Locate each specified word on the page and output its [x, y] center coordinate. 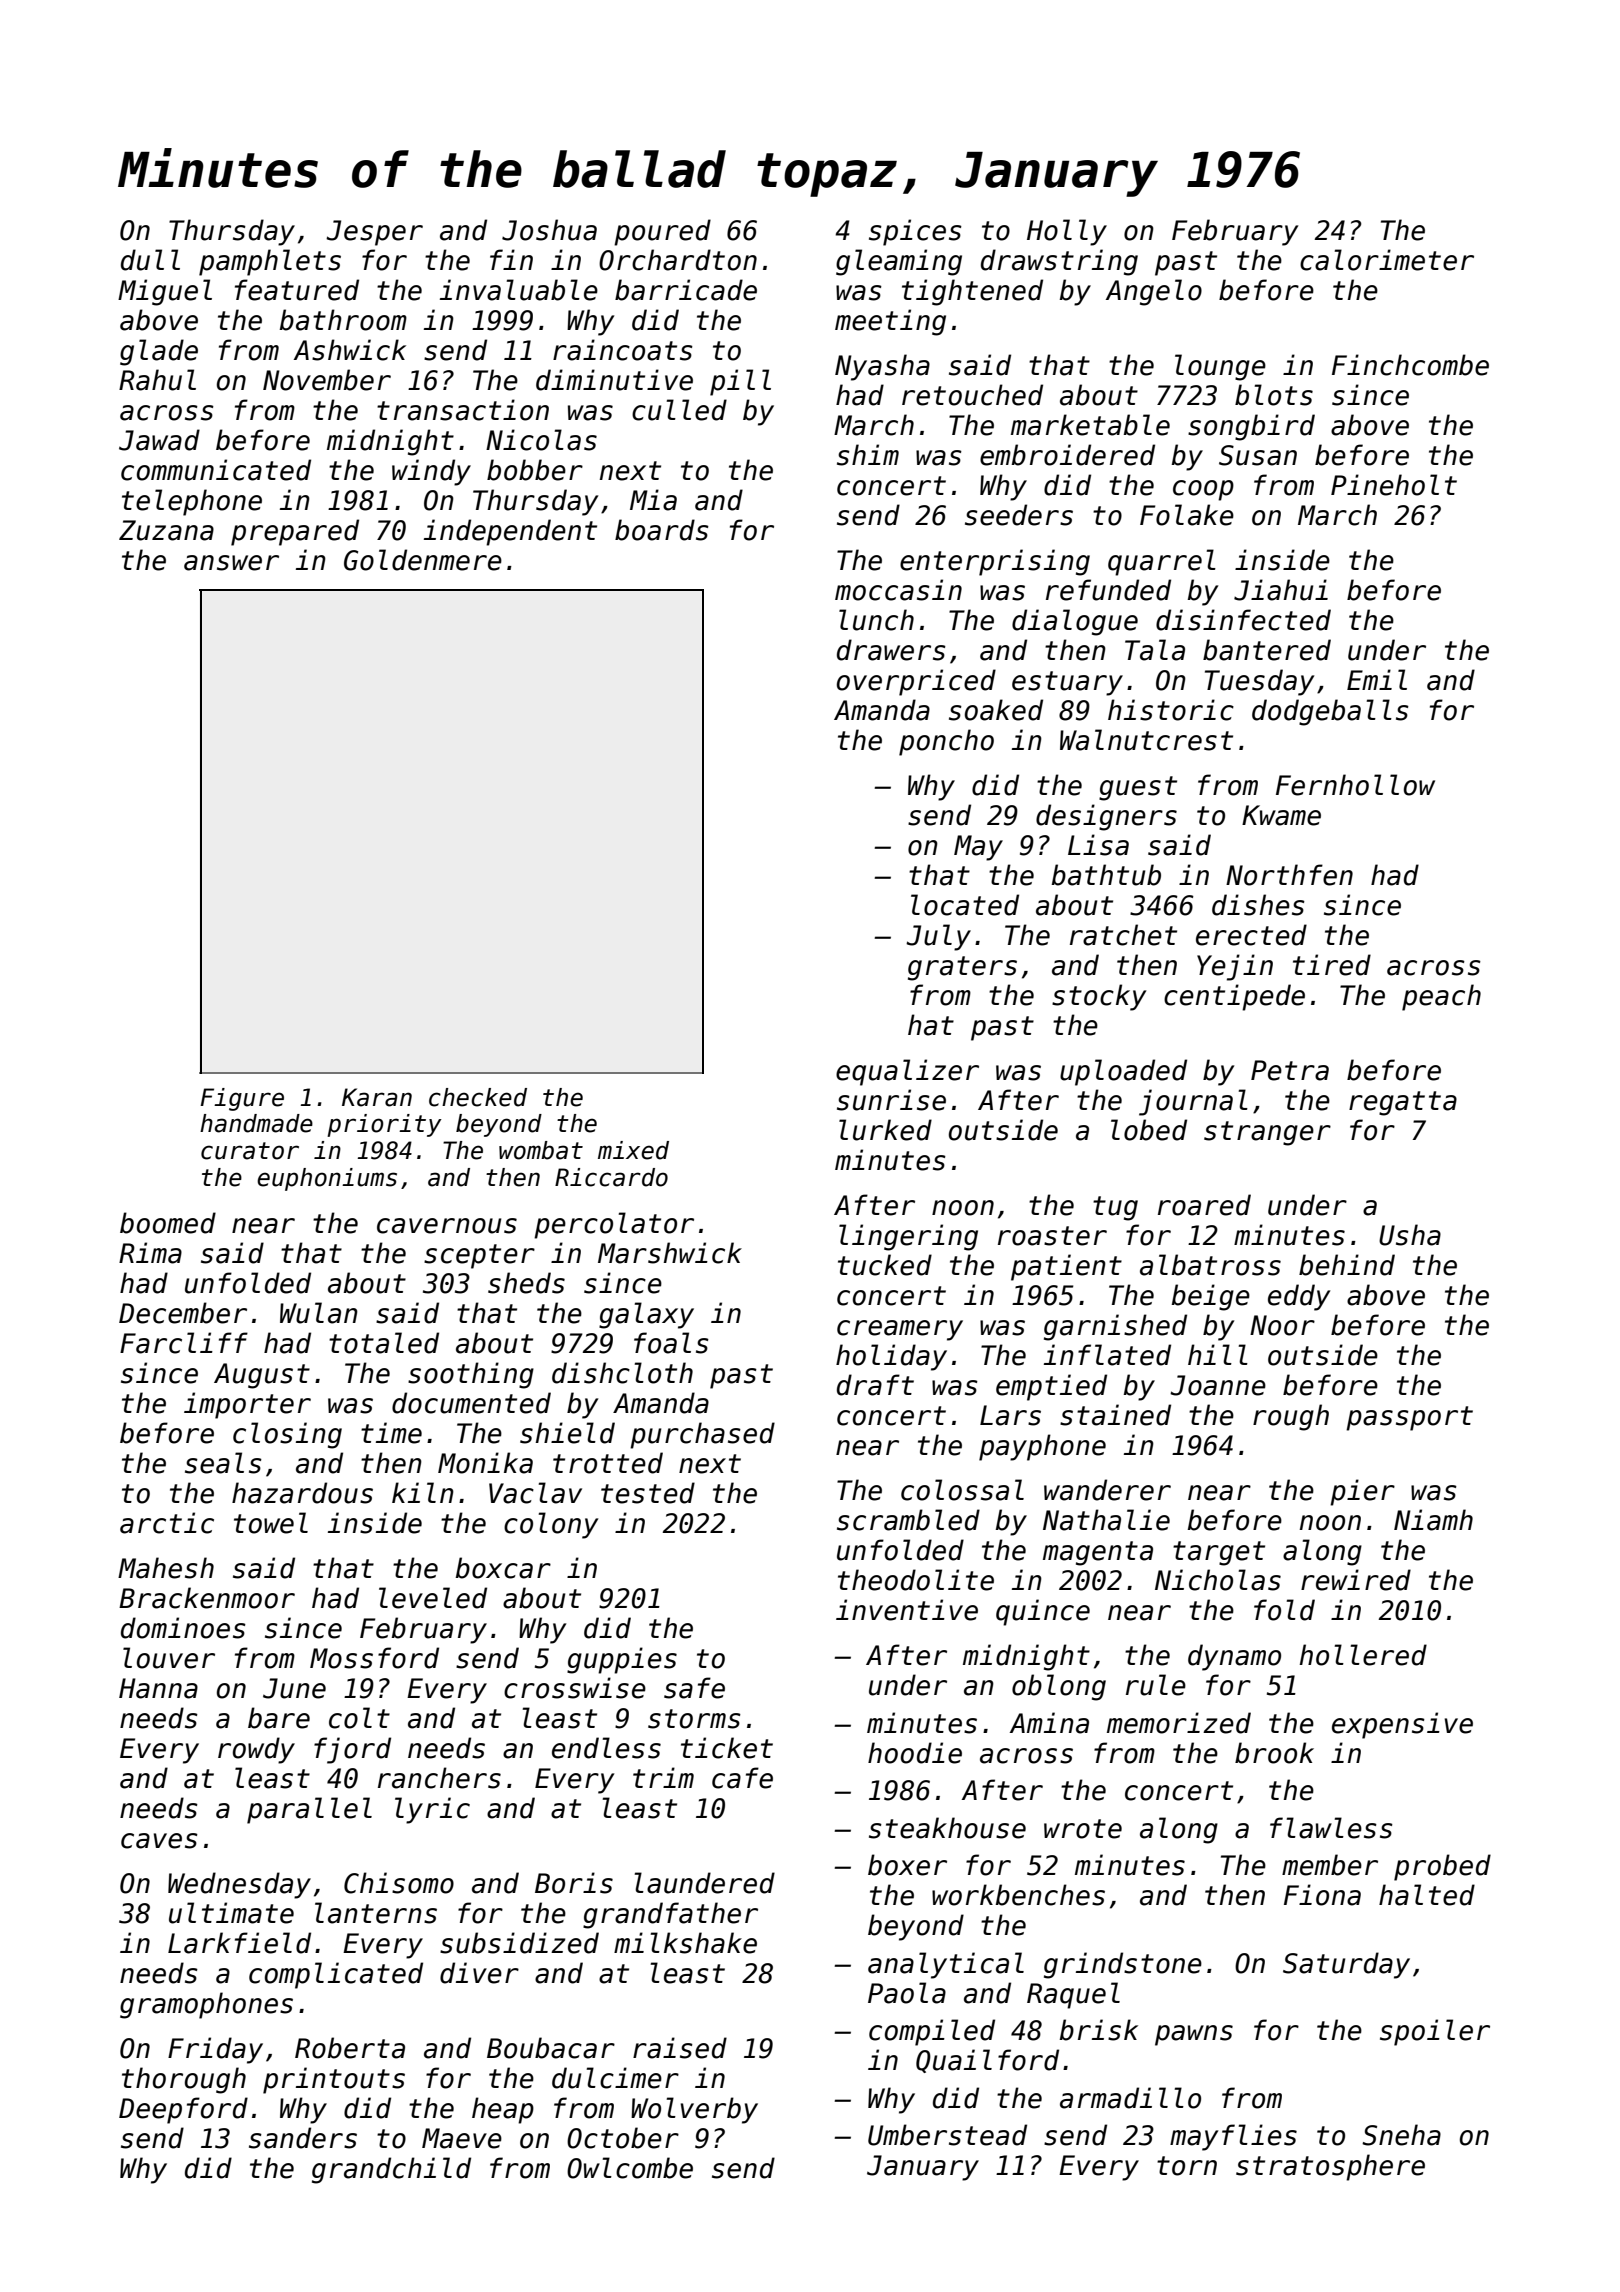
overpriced [916, 682]
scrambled [908, 1520]
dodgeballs [1330, 712]
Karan [377, 1097]
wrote [1083, 1829]
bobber [535, 470]
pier [1362, 1492]
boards [662, 530]
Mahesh [166, 1568]
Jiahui [1281, 590]
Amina [1049, 1723]
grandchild [391, 2170]
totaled [384, 1343]
